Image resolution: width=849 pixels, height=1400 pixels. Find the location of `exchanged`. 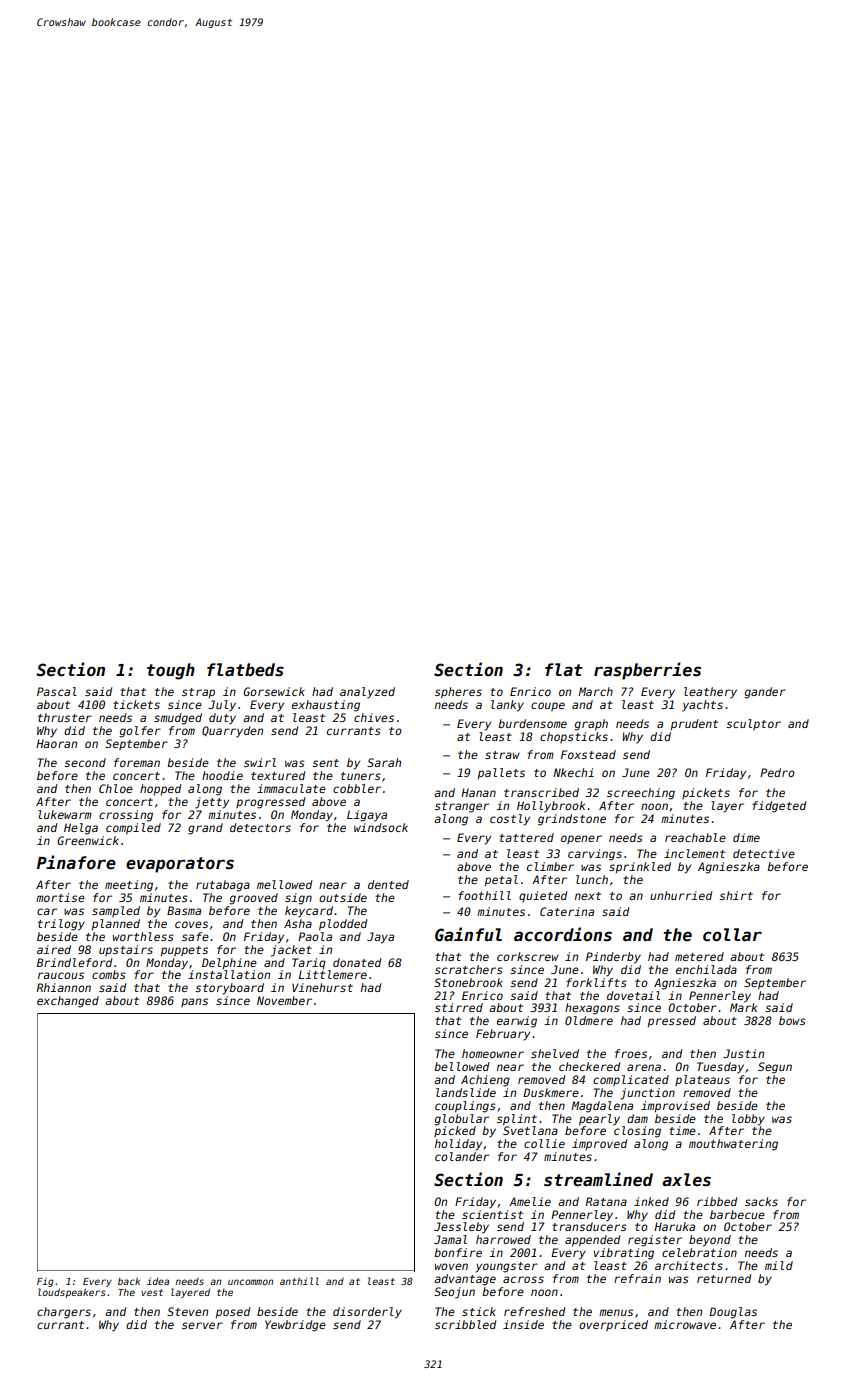

exchanged is located at coordinates (68, 1002).
